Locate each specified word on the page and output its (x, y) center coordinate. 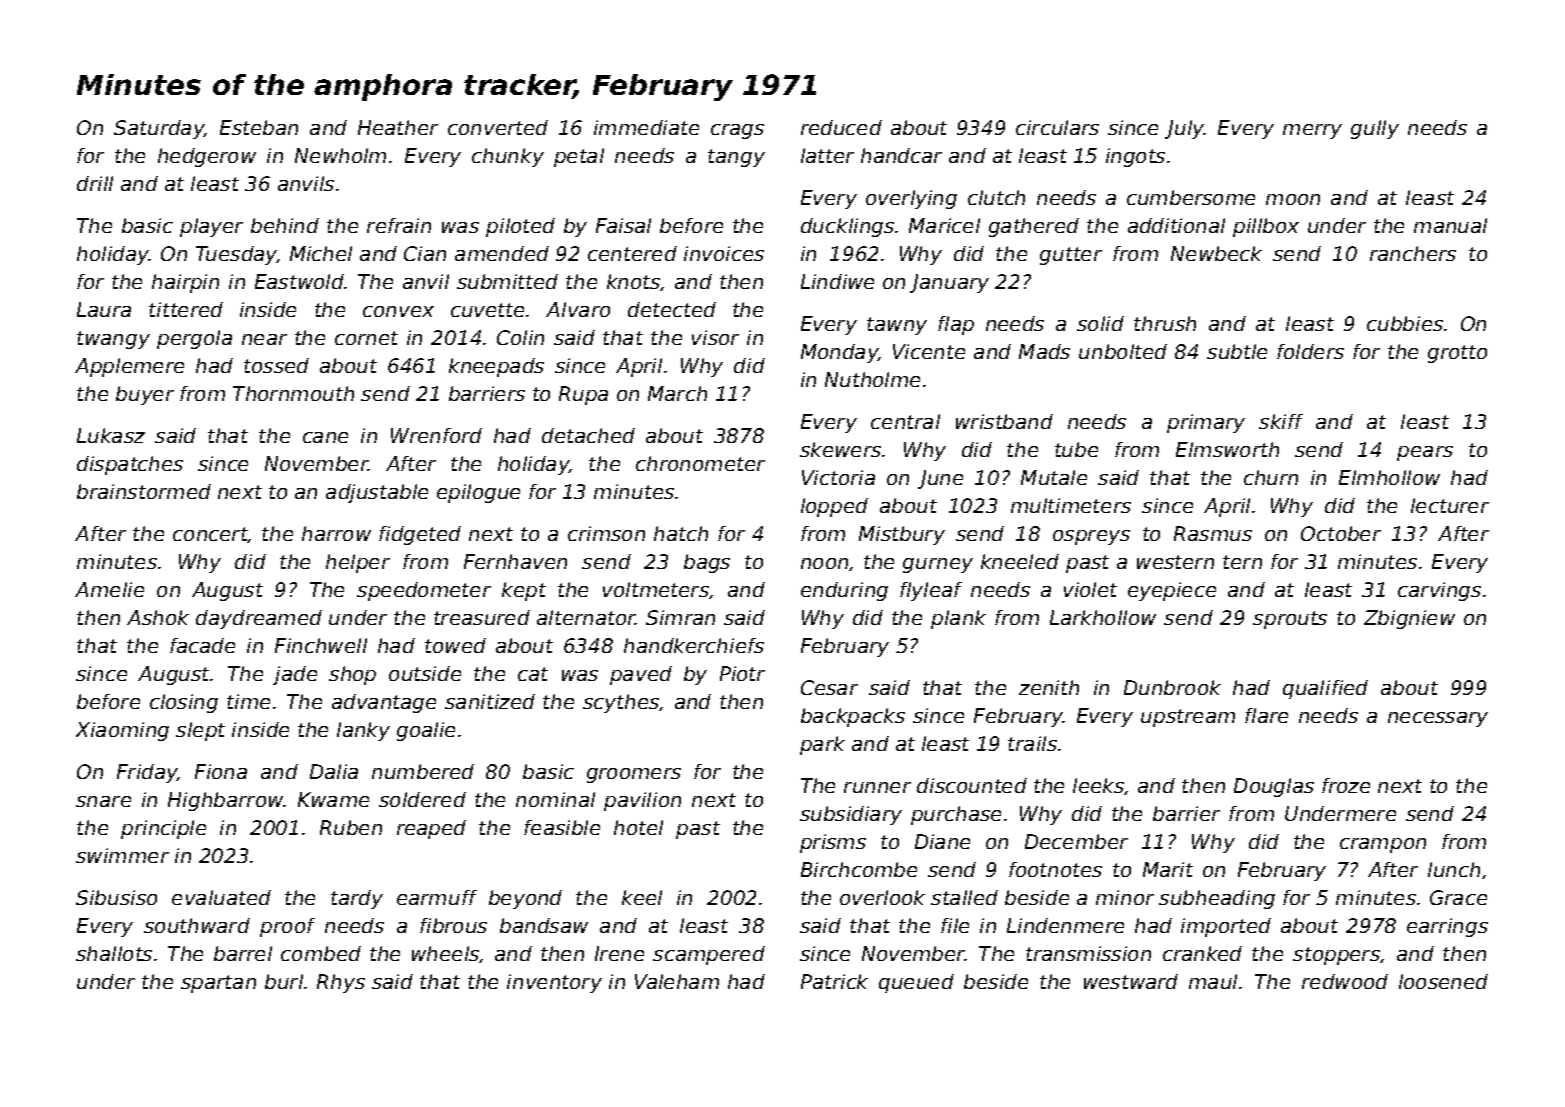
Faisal (623, 225)
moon (1293, 199)
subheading (1217, 899)
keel (642, 897)
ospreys (1091, 537)
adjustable (377, 493)
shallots (114, 953)
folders (1310, 351)
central (905, 421)
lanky (363, 731)
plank (958, 619)
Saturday (159, 129)
